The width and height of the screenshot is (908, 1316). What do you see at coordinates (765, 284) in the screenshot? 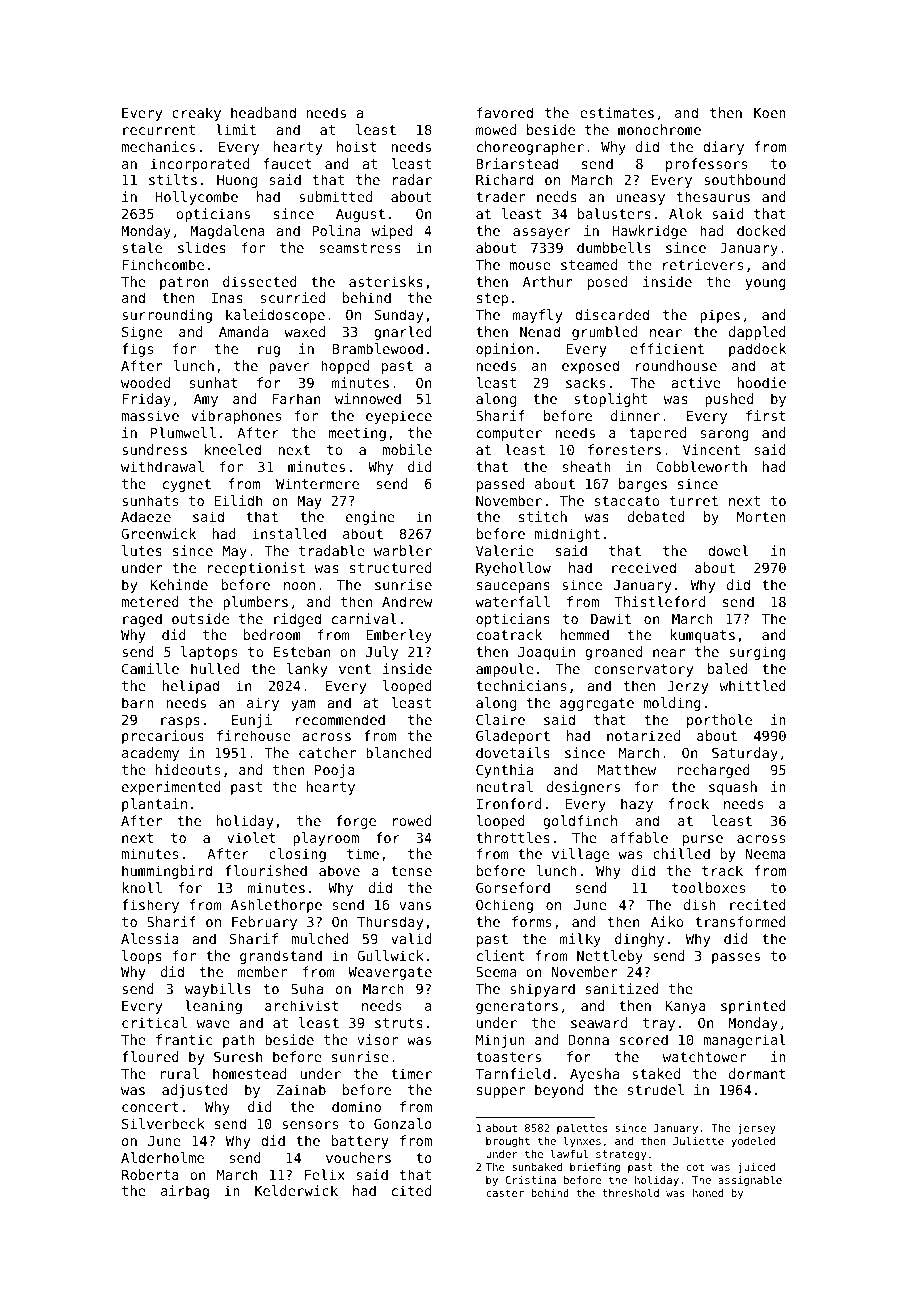
I see `young` at bounding box center [765, 284].
